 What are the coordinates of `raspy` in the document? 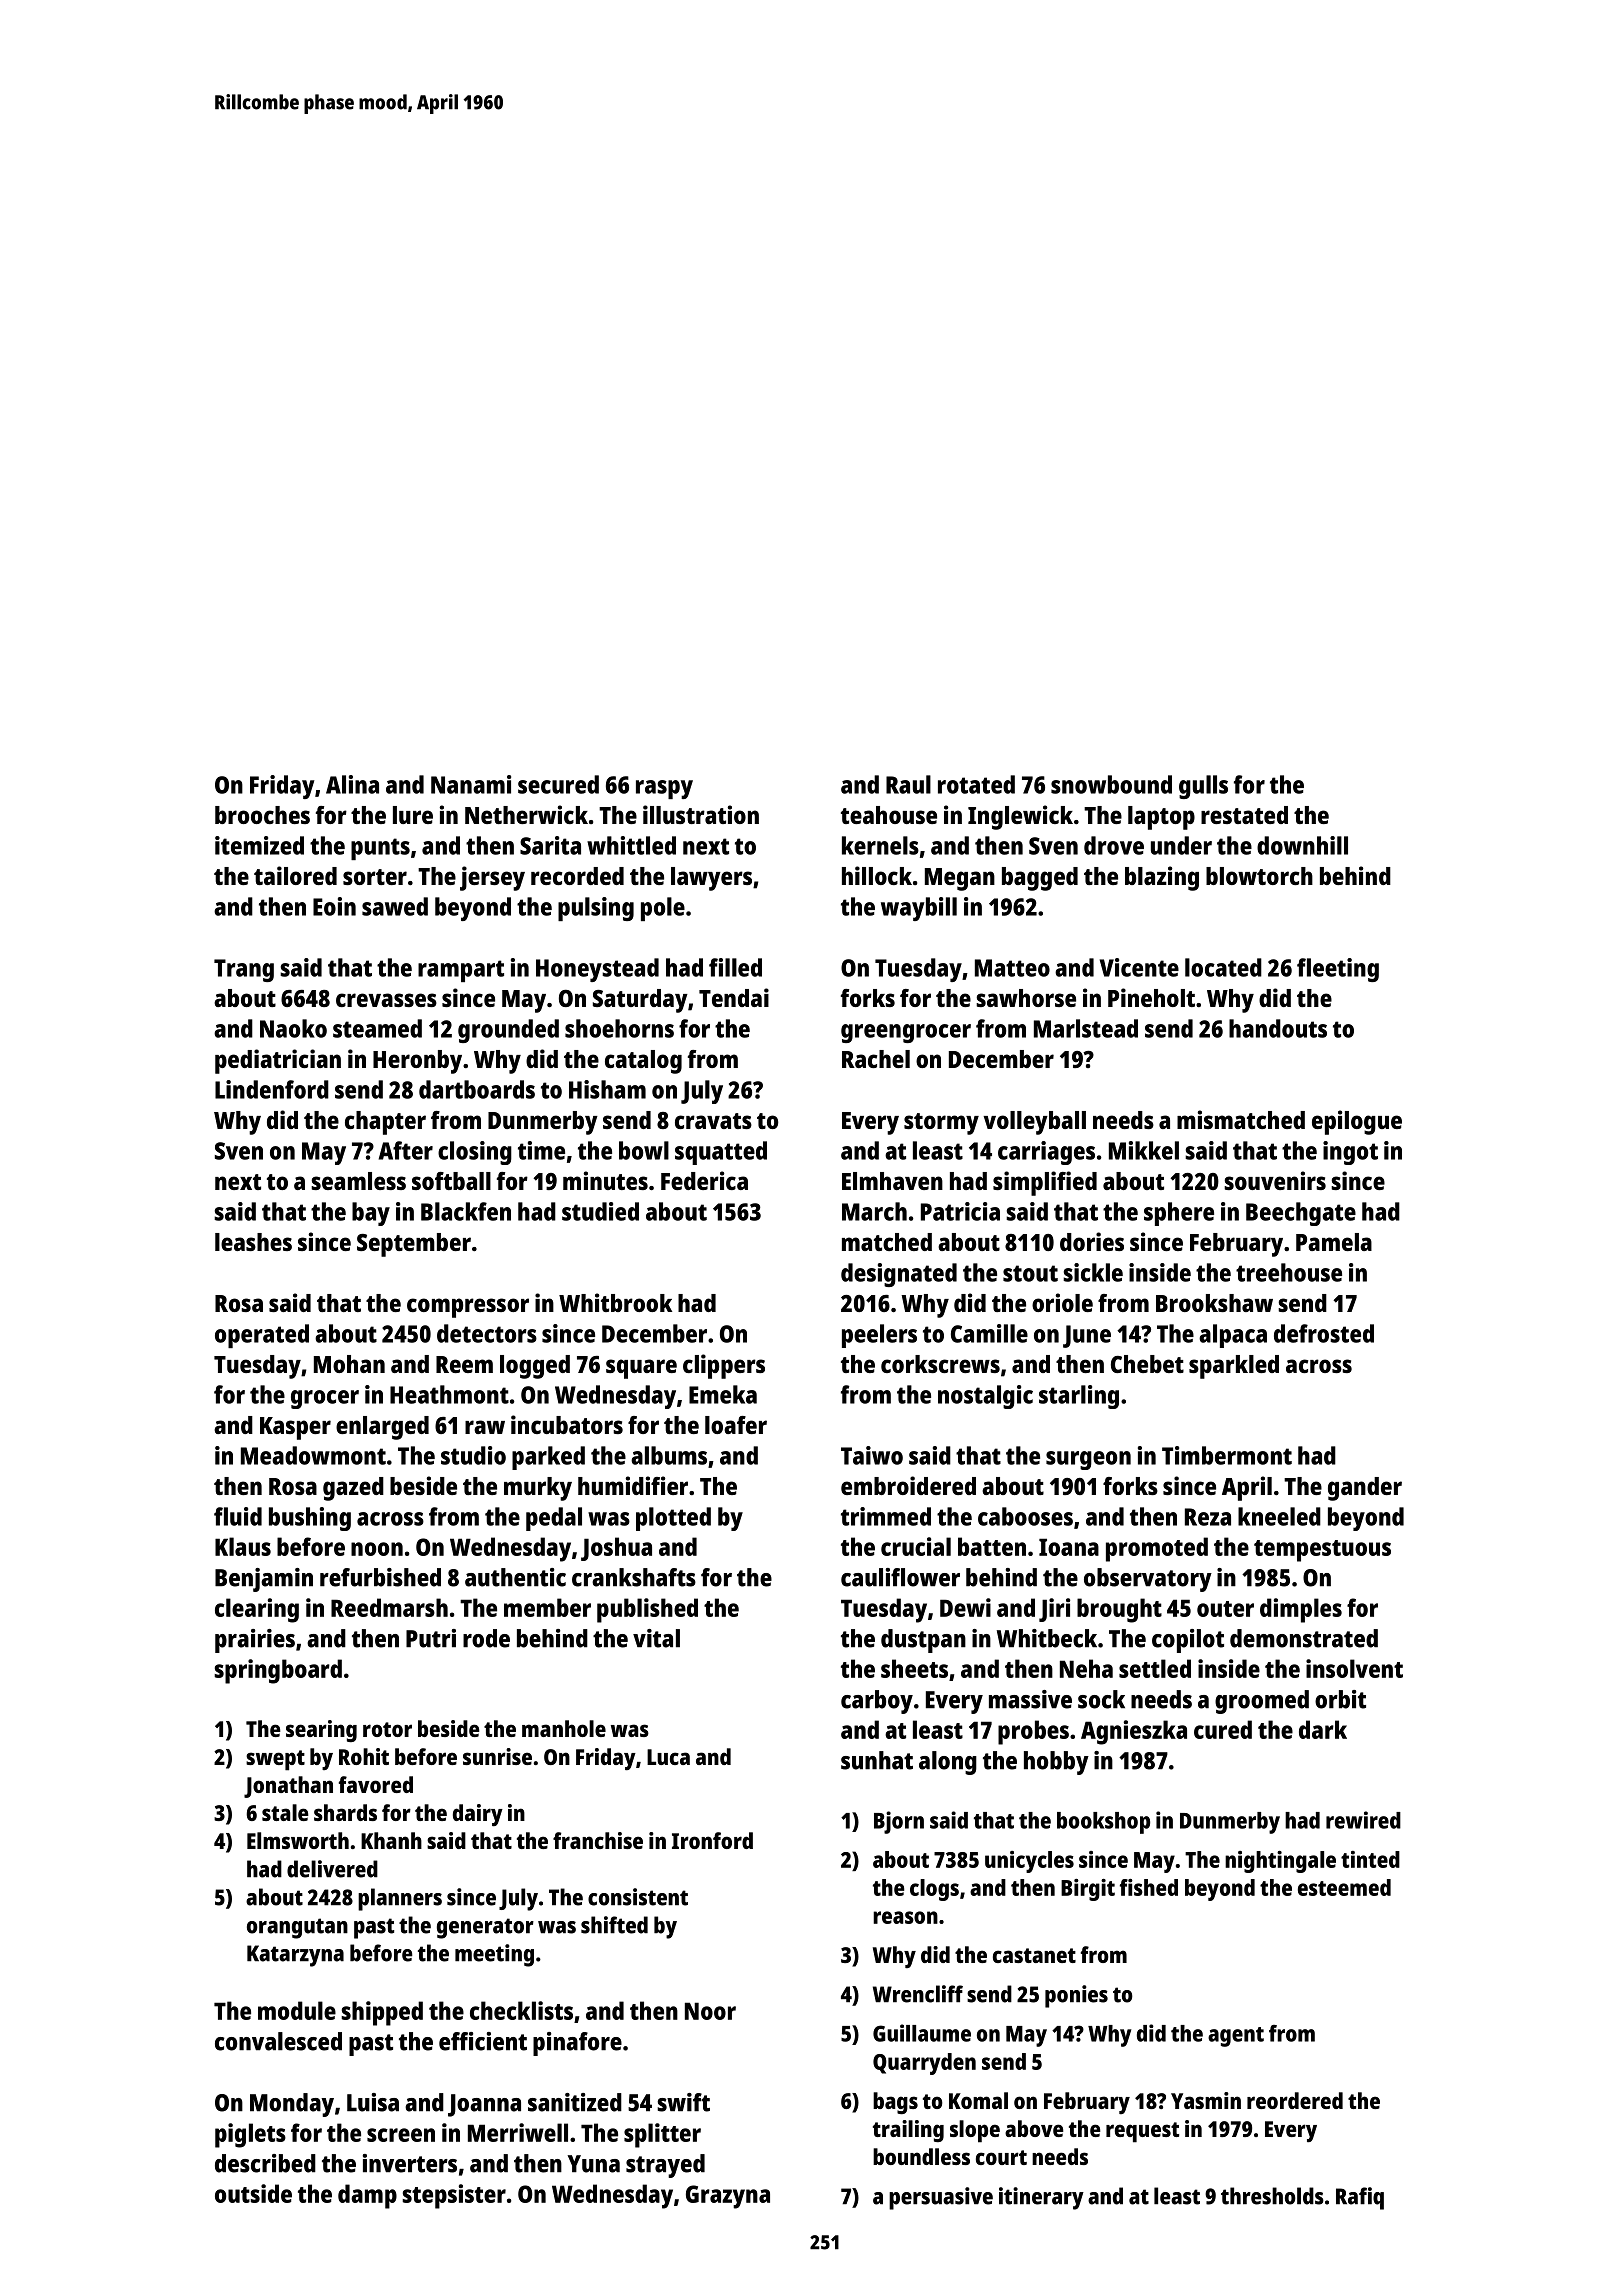 It's located at (664, 789).
